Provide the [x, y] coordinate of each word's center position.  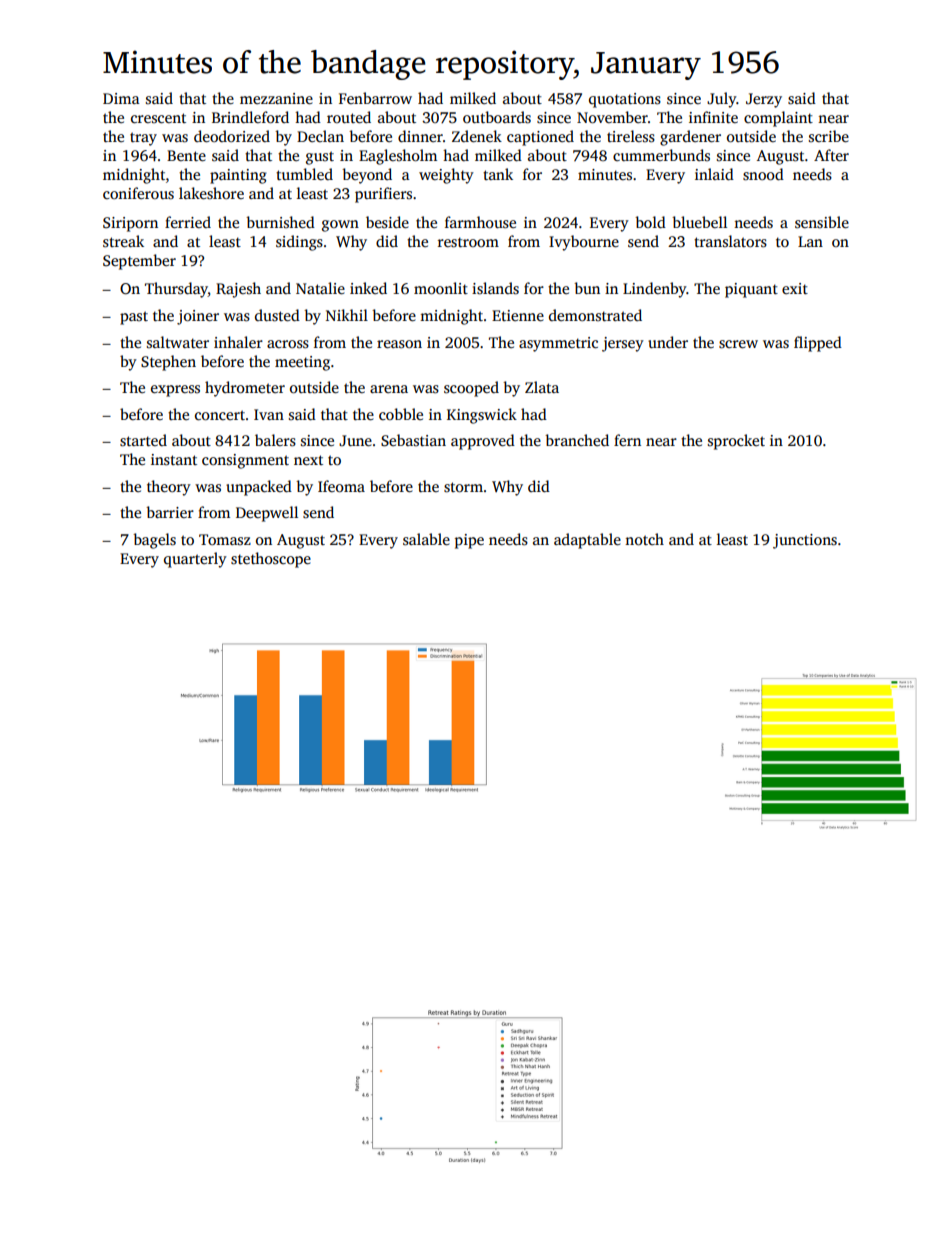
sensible [822, 222]
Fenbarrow [375, 98]
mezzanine [276, 98]
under [668, 342]
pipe [469, 541]
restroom [468, 242]
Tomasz [225, 539]
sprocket [736, 442]
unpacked [259, 488]
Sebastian [413, 440]
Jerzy [764, 100]
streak [123, 241]
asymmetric [558, 344]
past [134, 318]
